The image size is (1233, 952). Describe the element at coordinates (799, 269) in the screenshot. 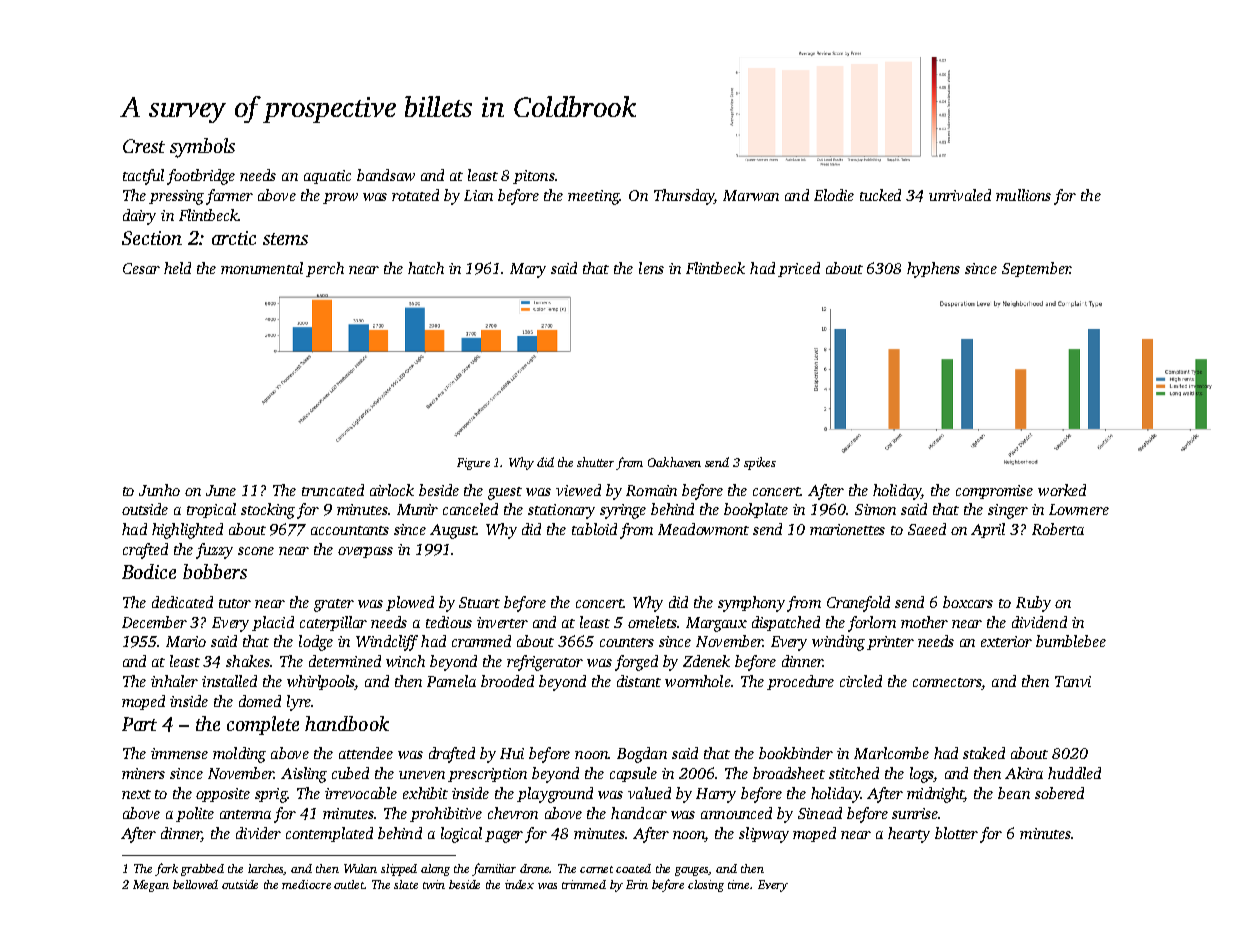

I see `priced` at that location.
